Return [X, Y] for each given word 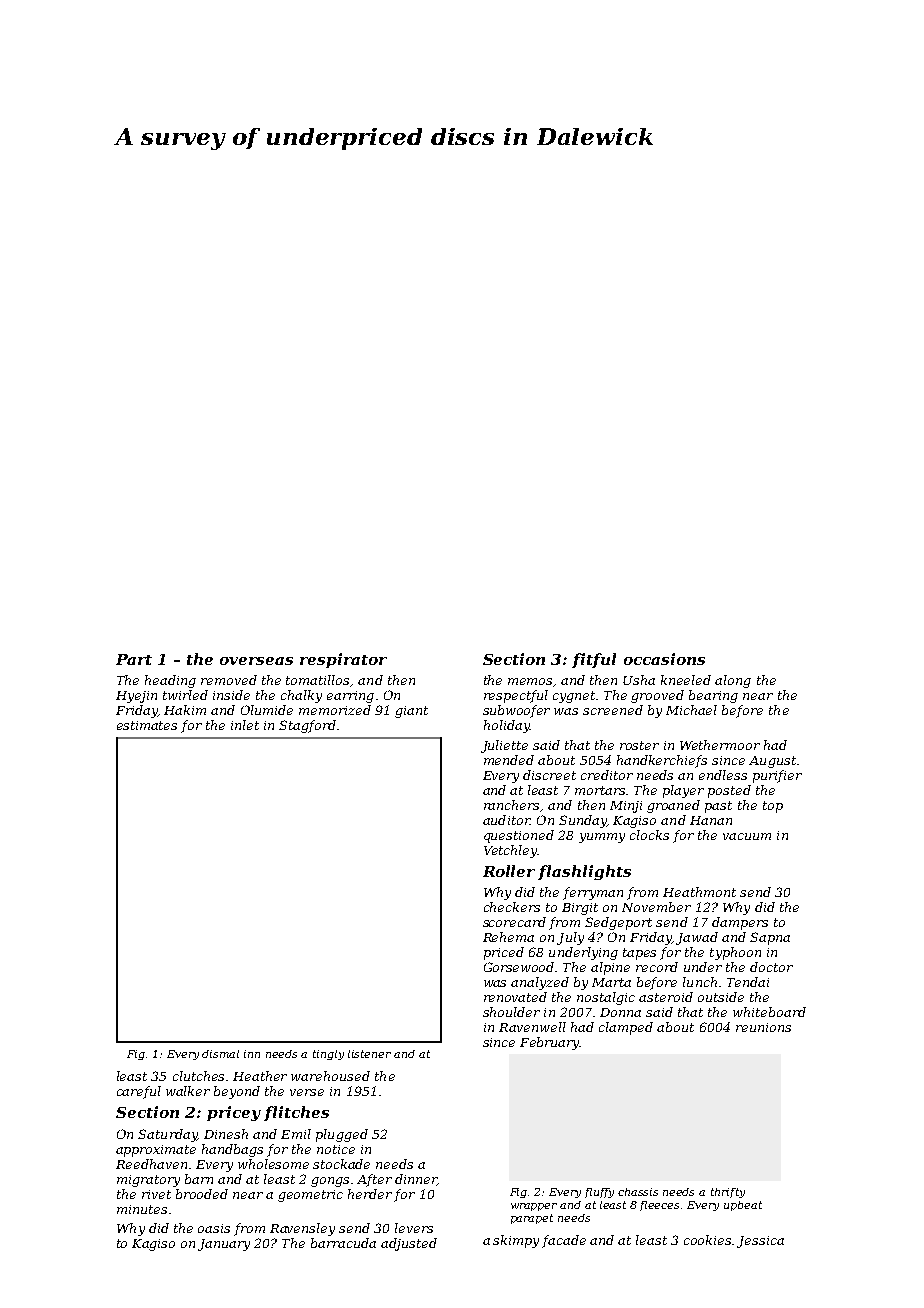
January [224, 1245]
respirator [343, 660]
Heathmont [699, 892]
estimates [147, 725]
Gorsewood [520, 967]
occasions [664, 659]
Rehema [508, 937]
